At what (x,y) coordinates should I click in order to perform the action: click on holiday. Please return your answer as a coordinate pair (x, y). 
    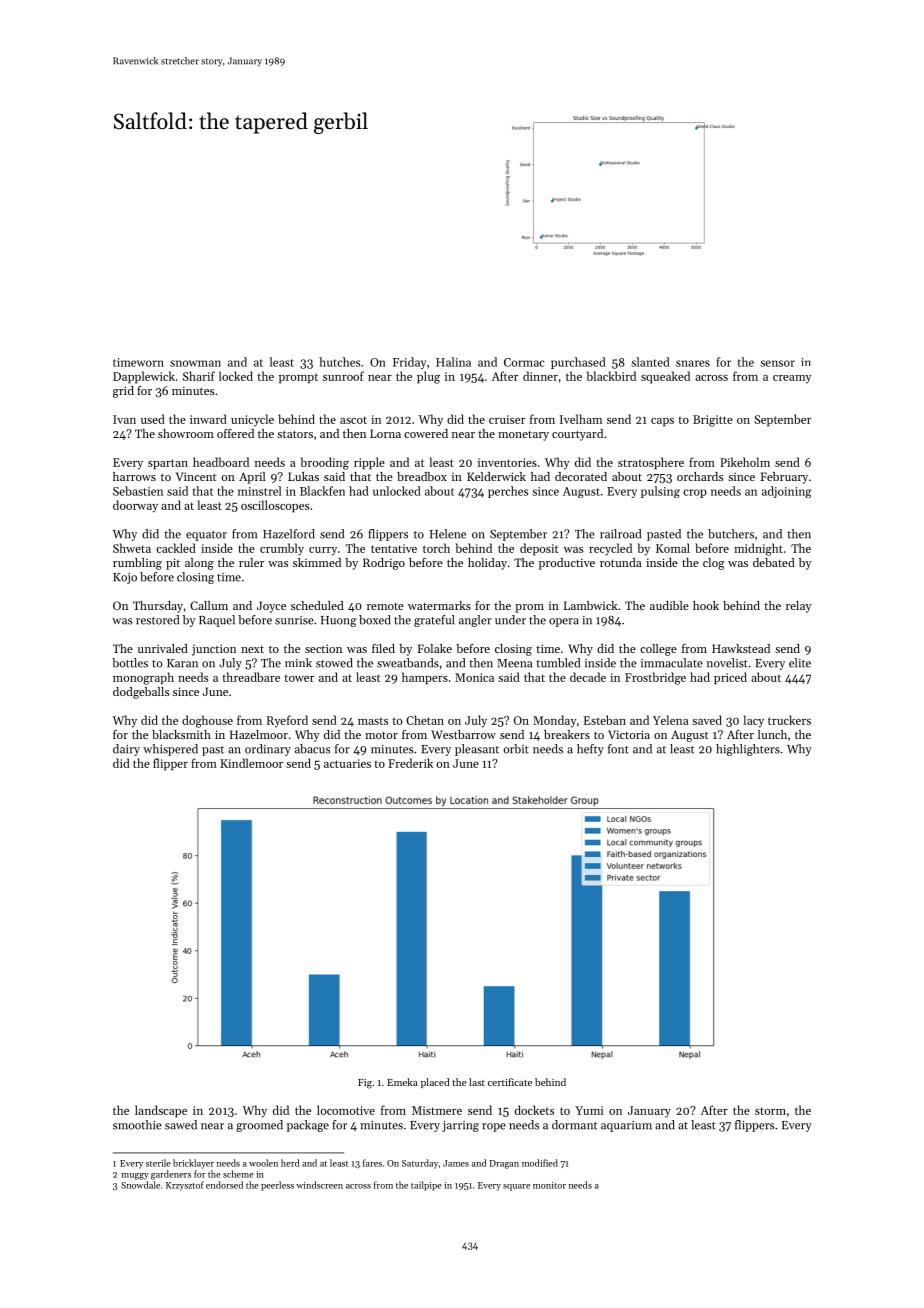
    Looking at the image, I should click on (487, 564).
